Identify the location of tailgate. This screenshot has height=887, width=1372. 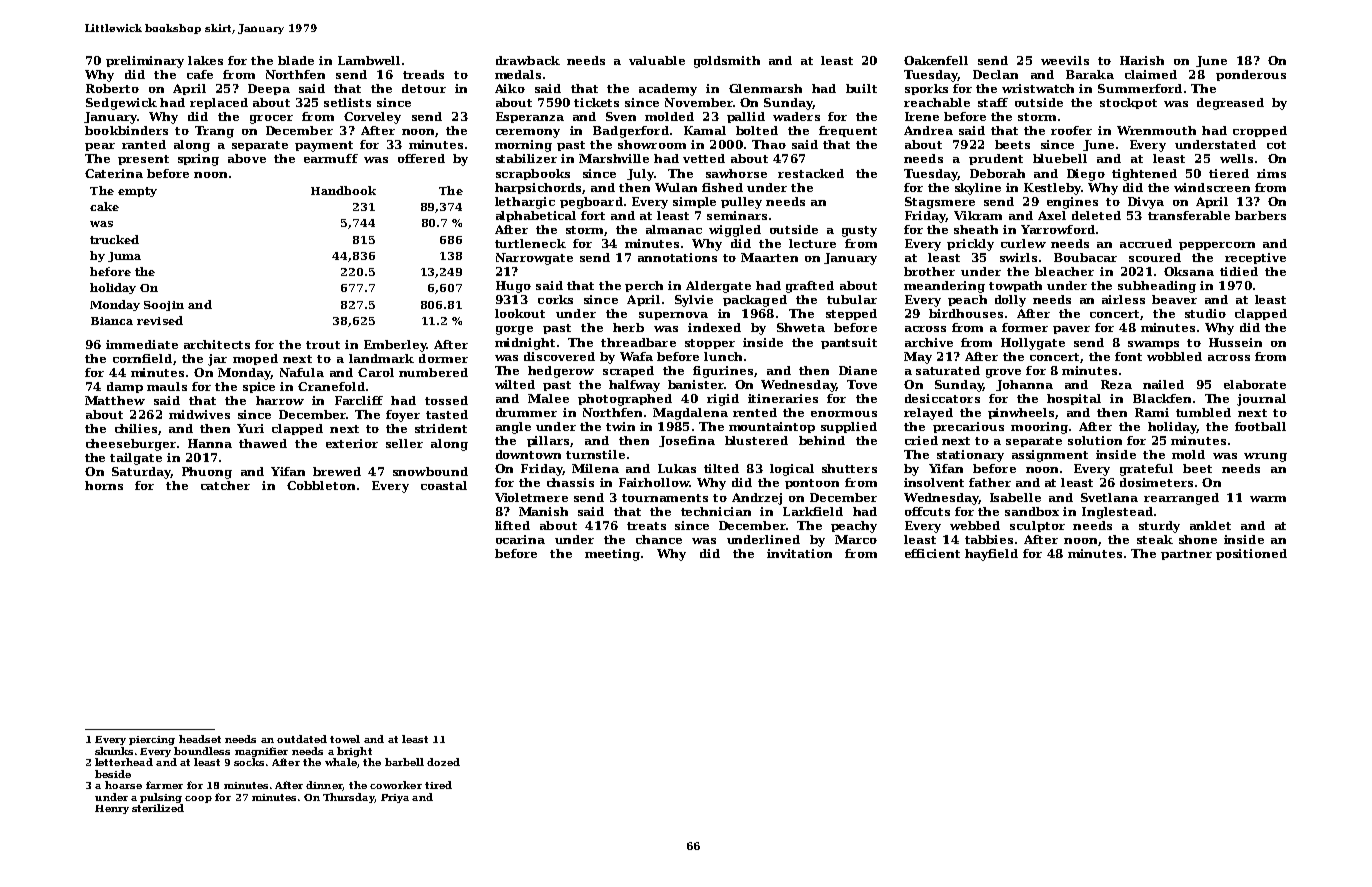
(136, 459).
